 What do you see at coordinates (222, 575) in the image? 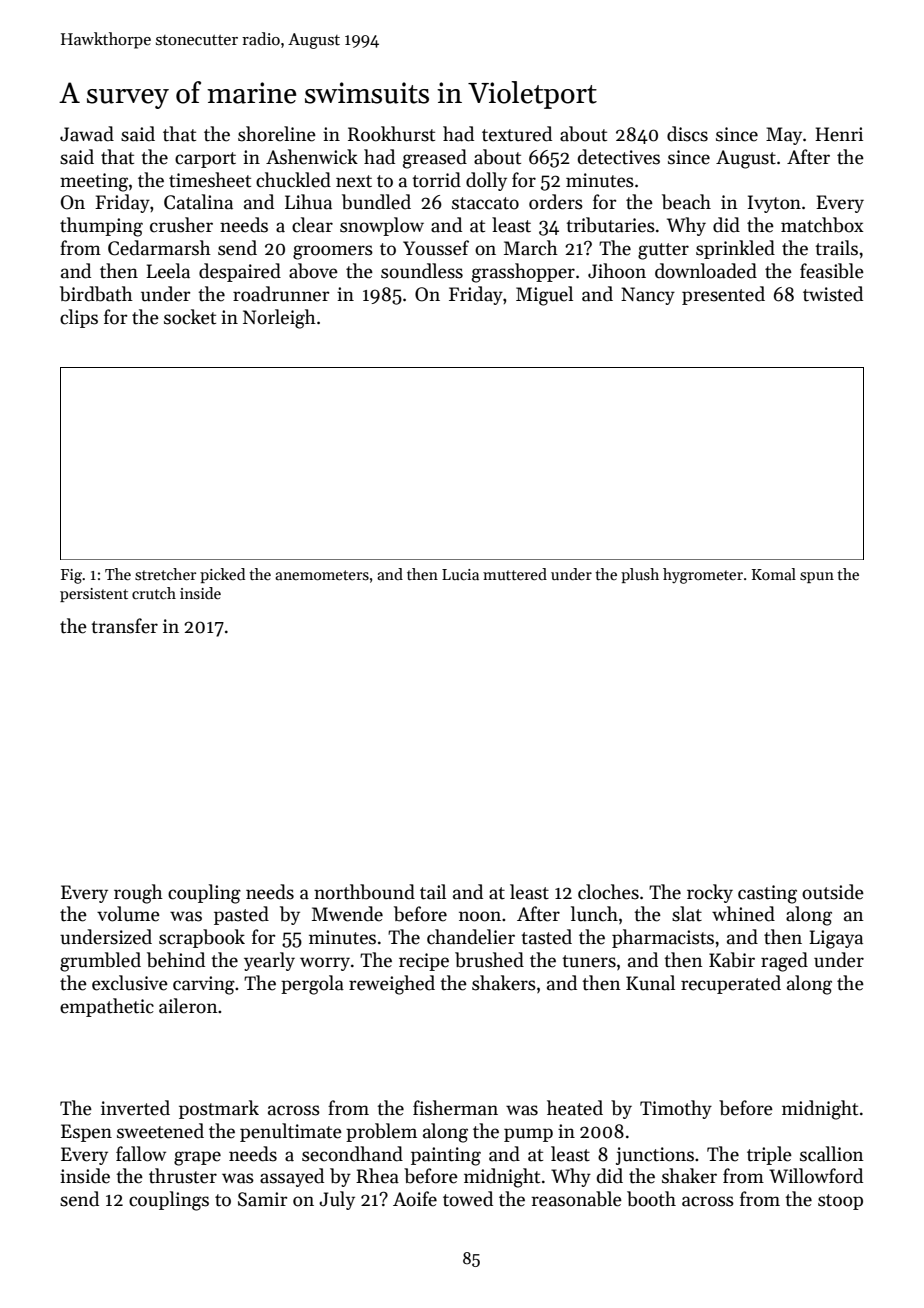
I see `picked` at bounding box center [222, 575].
